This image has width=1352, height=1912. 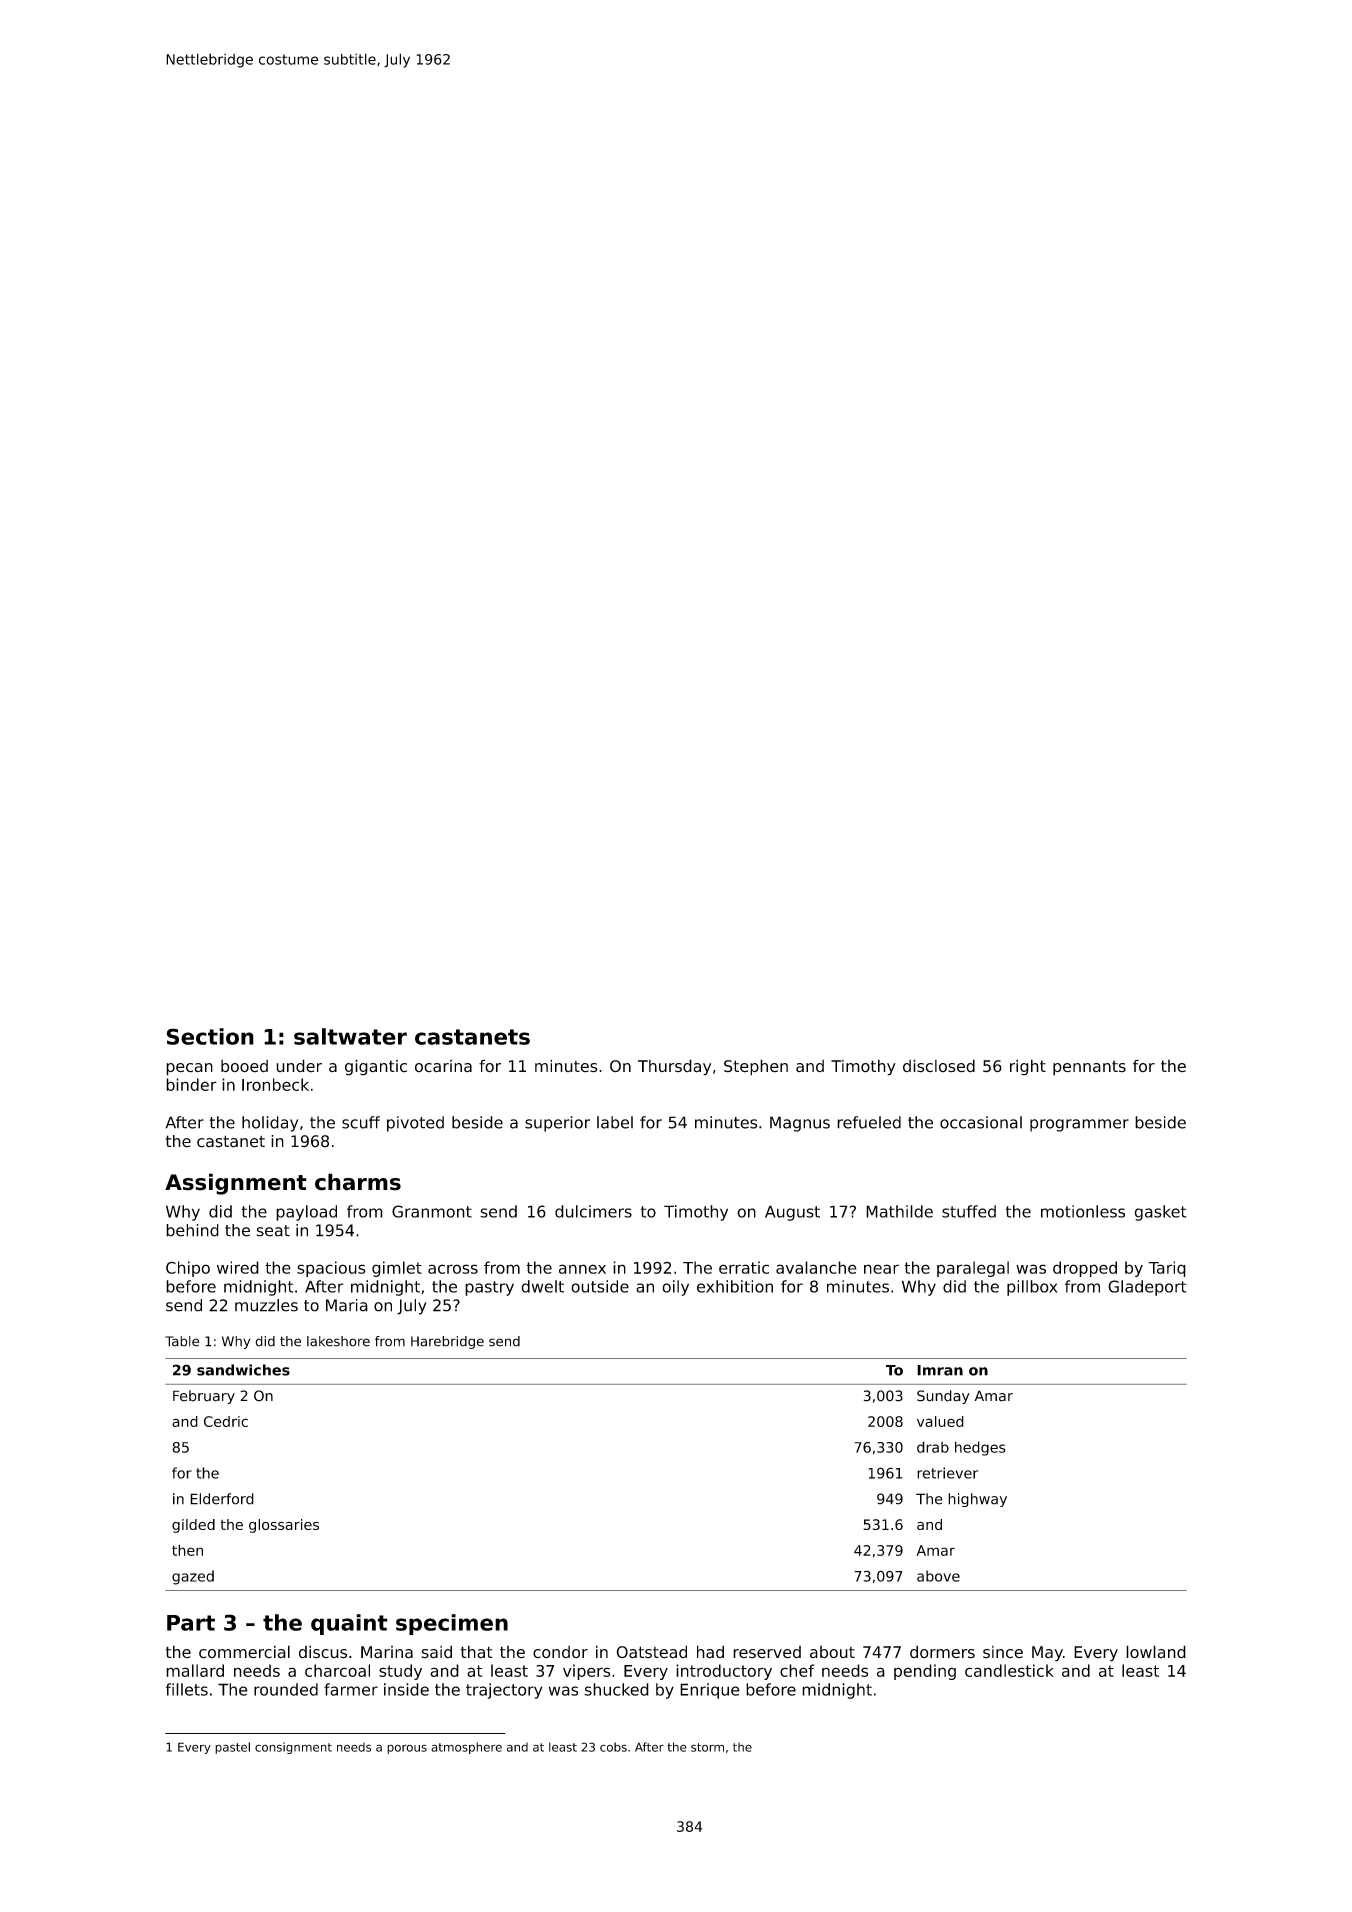 What do you see at coordinates (977, 1500) in the image?
I see `highway` at bounding box center [977, 1500].
